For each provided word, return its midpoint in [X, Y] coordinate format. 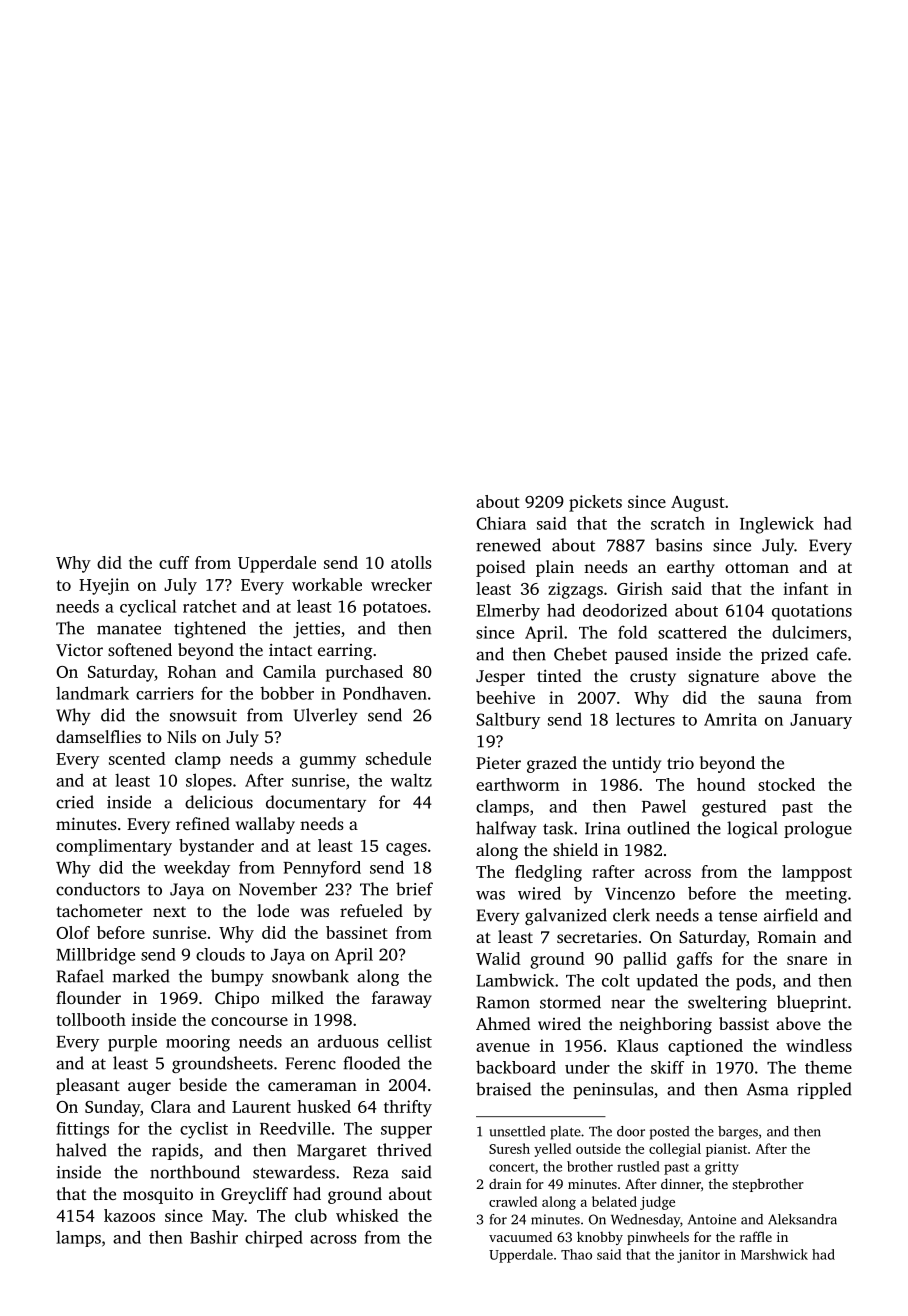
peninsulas [613, 1090]
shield [575, 849]
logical [752, 829]
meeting [816, 895]
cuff [174, 562]
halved [81, 1150]
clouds [220, 954]
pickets [595, 503]
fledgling [548, 873]
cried [75, 802]
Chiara [501, 523]
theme [828, 1067]
